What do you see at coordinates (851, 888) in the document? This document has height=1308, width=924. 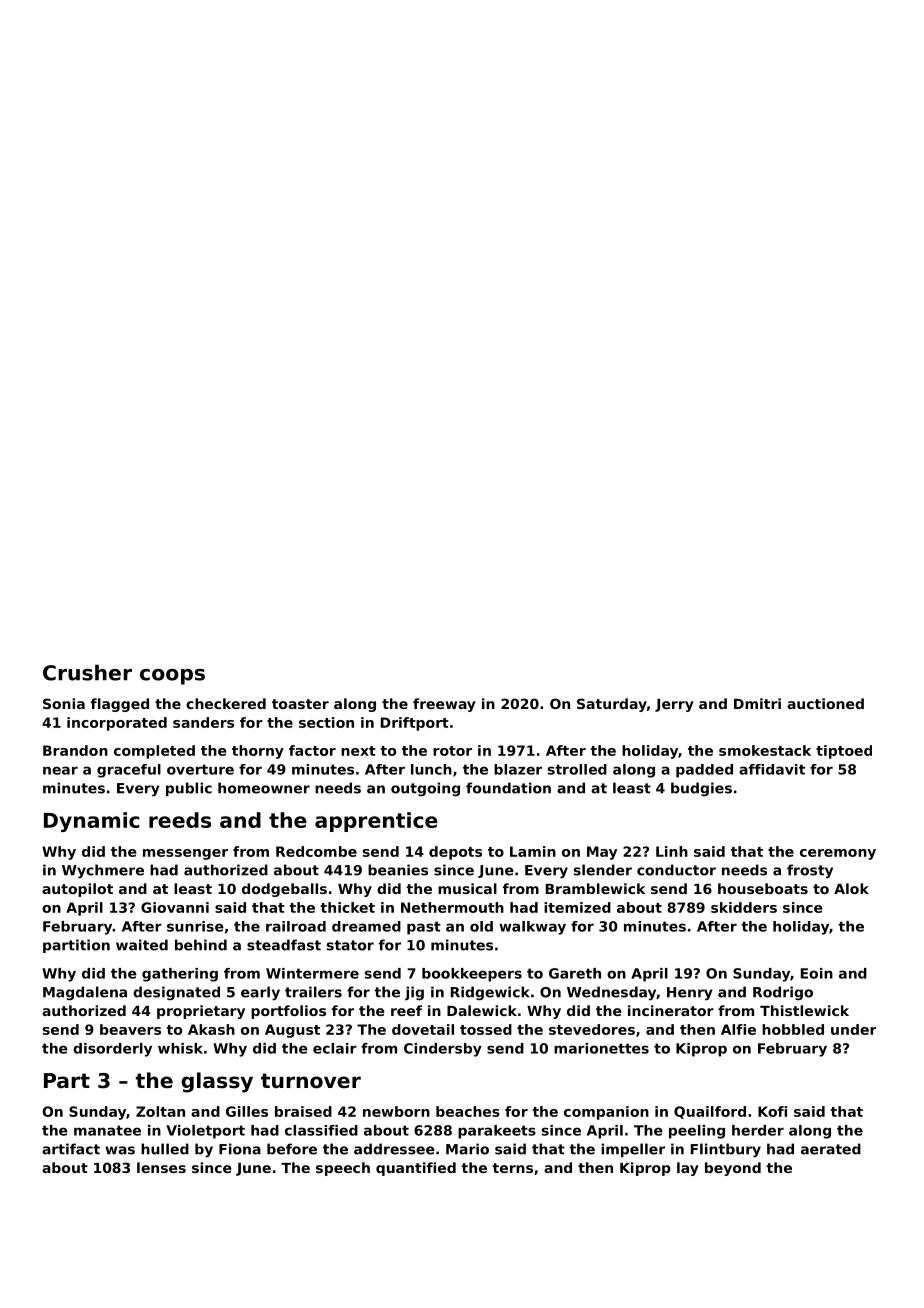 I see `Alok` at bounding box center [851, 888].
